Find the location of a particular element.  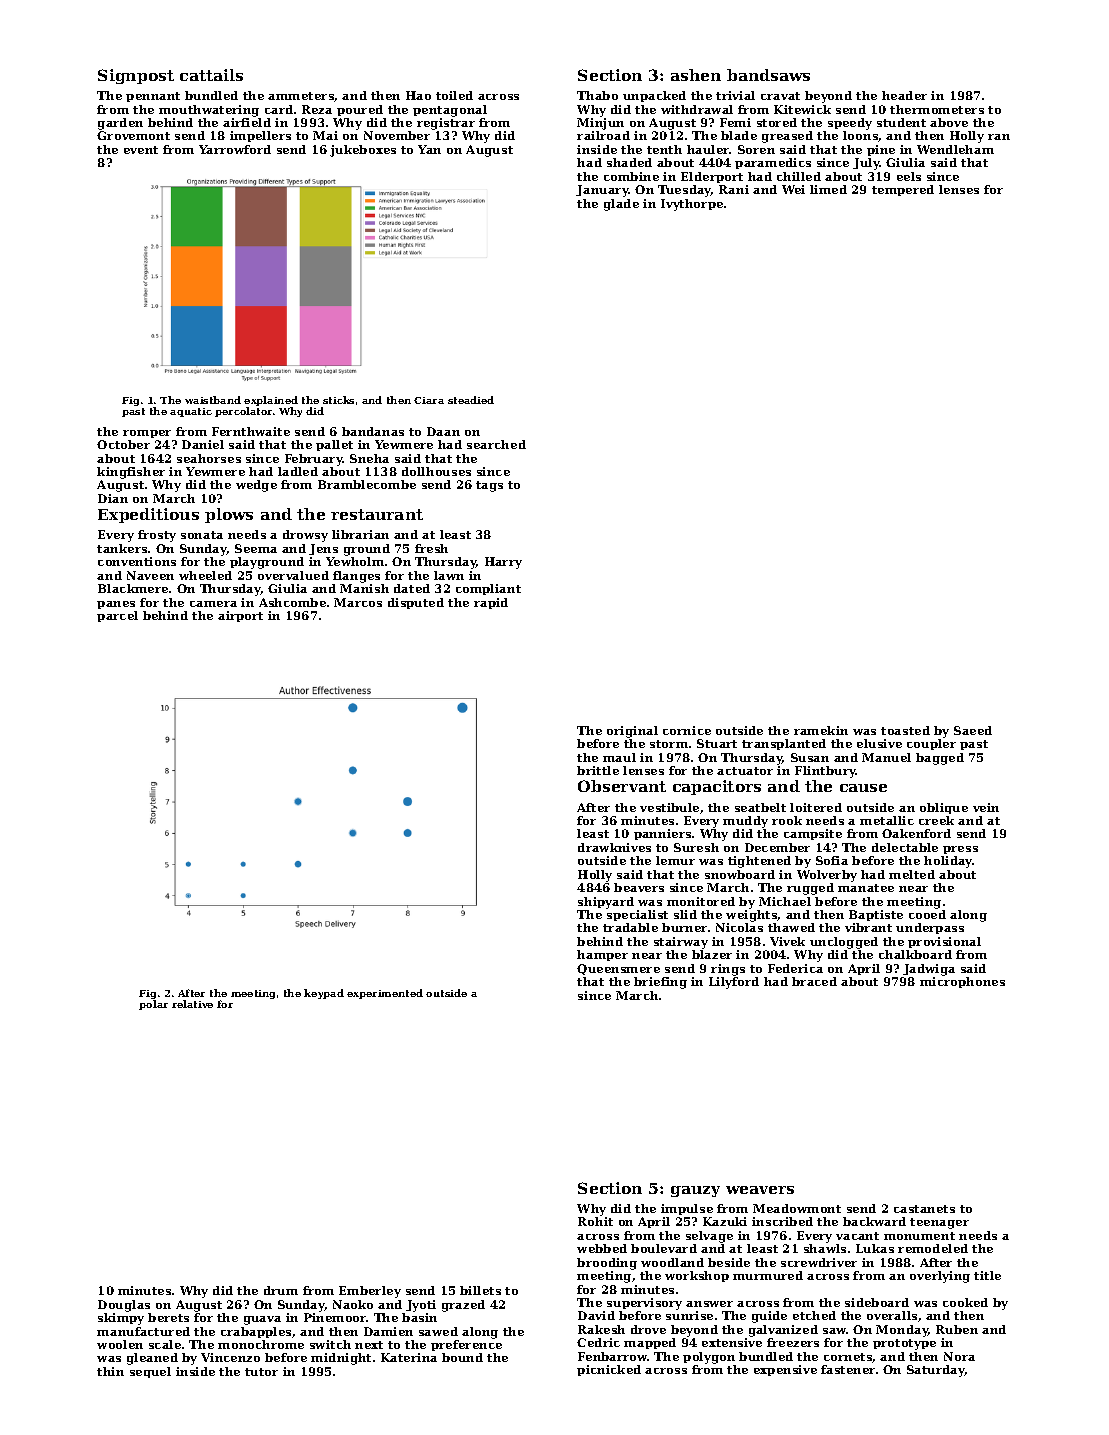

Fenbarrow is located at coordinates (613, 1356).
